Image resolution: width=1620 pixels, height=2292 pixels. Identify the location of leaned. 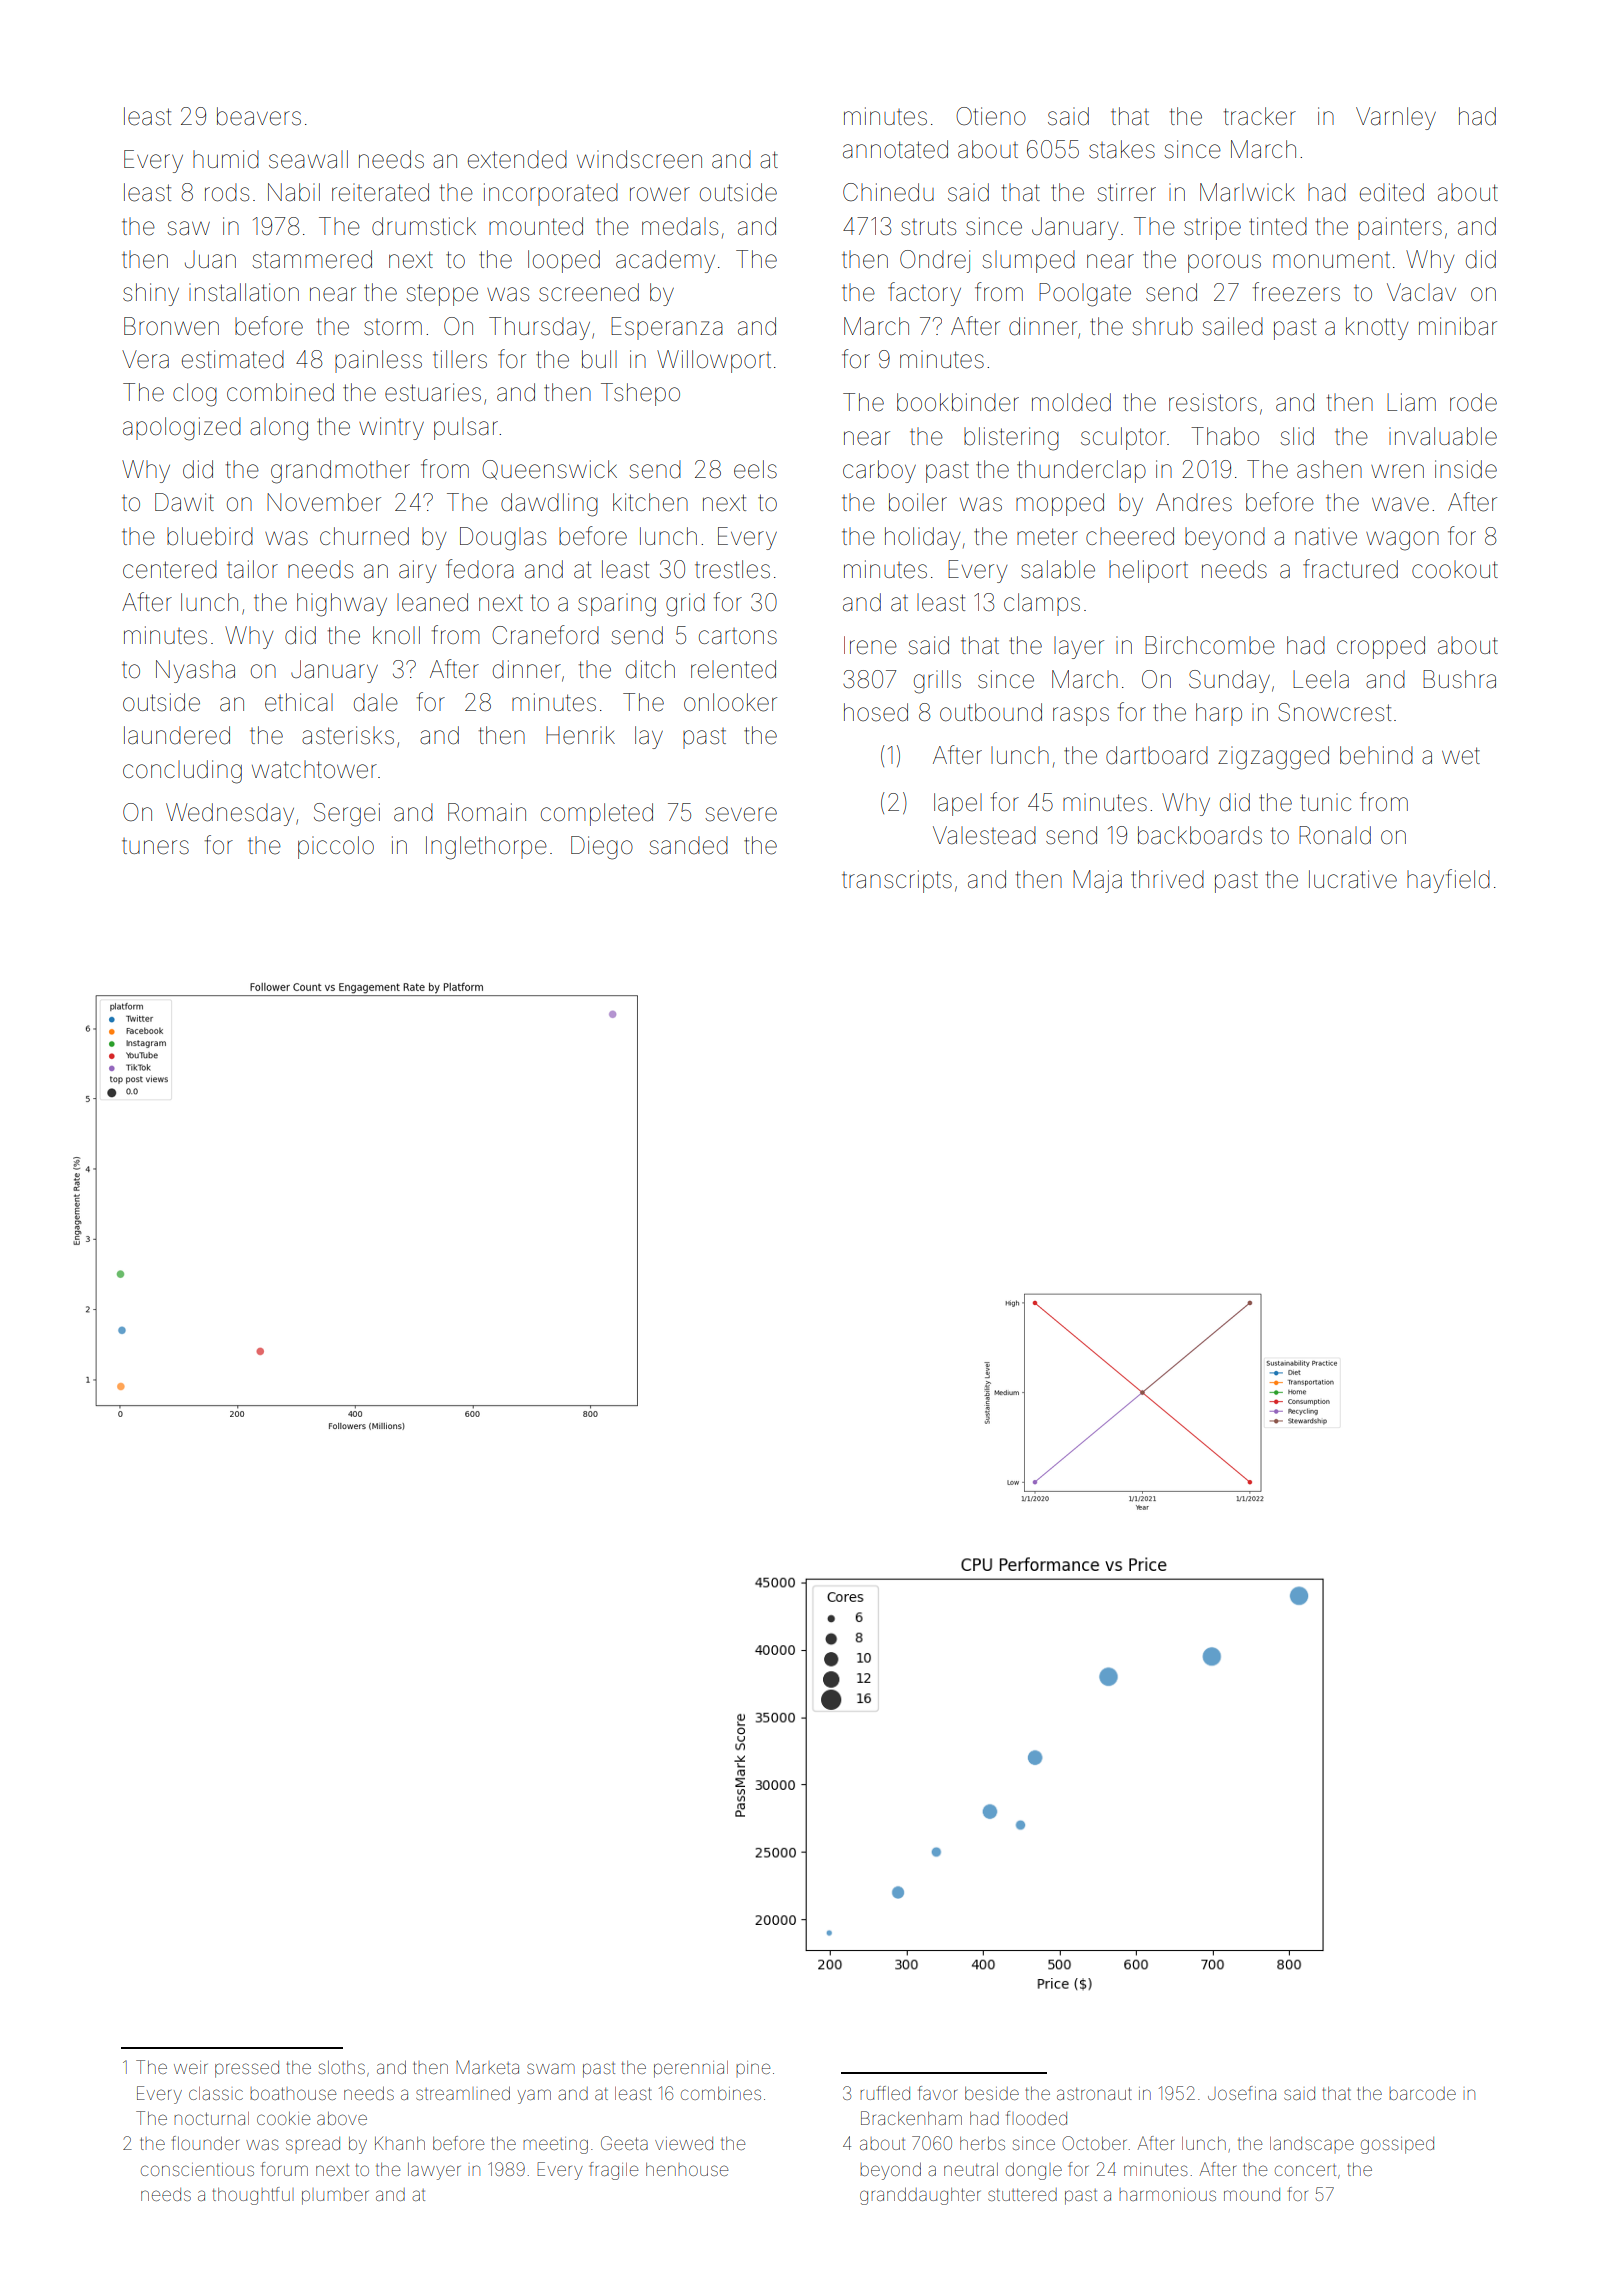
(432, 602).
